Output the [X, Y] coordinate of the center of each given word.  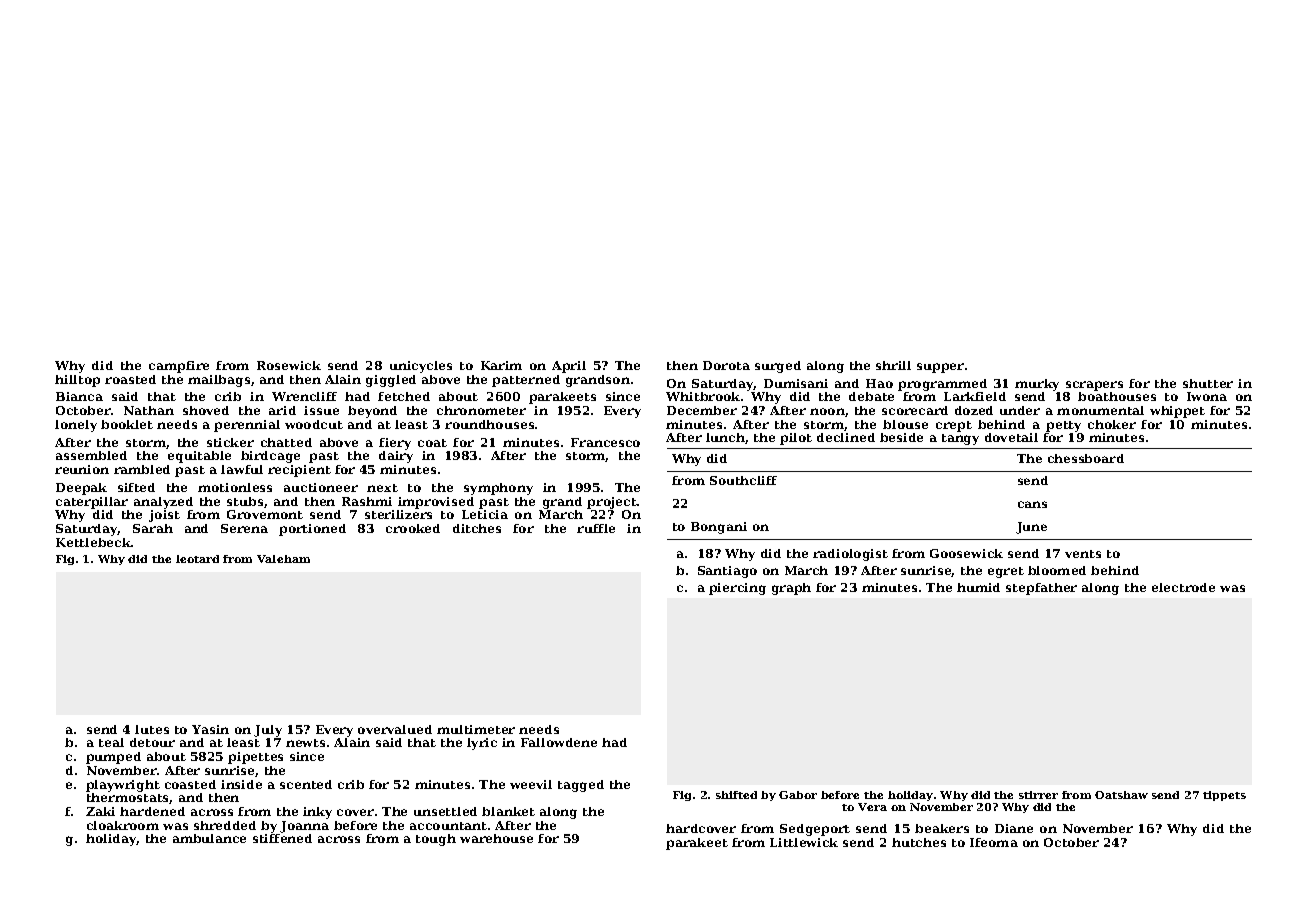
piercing [737, 589]
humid [978, 587]
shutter [1208, 383]
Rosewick [289, 365]
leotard [197, 559]
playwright [123, 786]
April [569, 367]
